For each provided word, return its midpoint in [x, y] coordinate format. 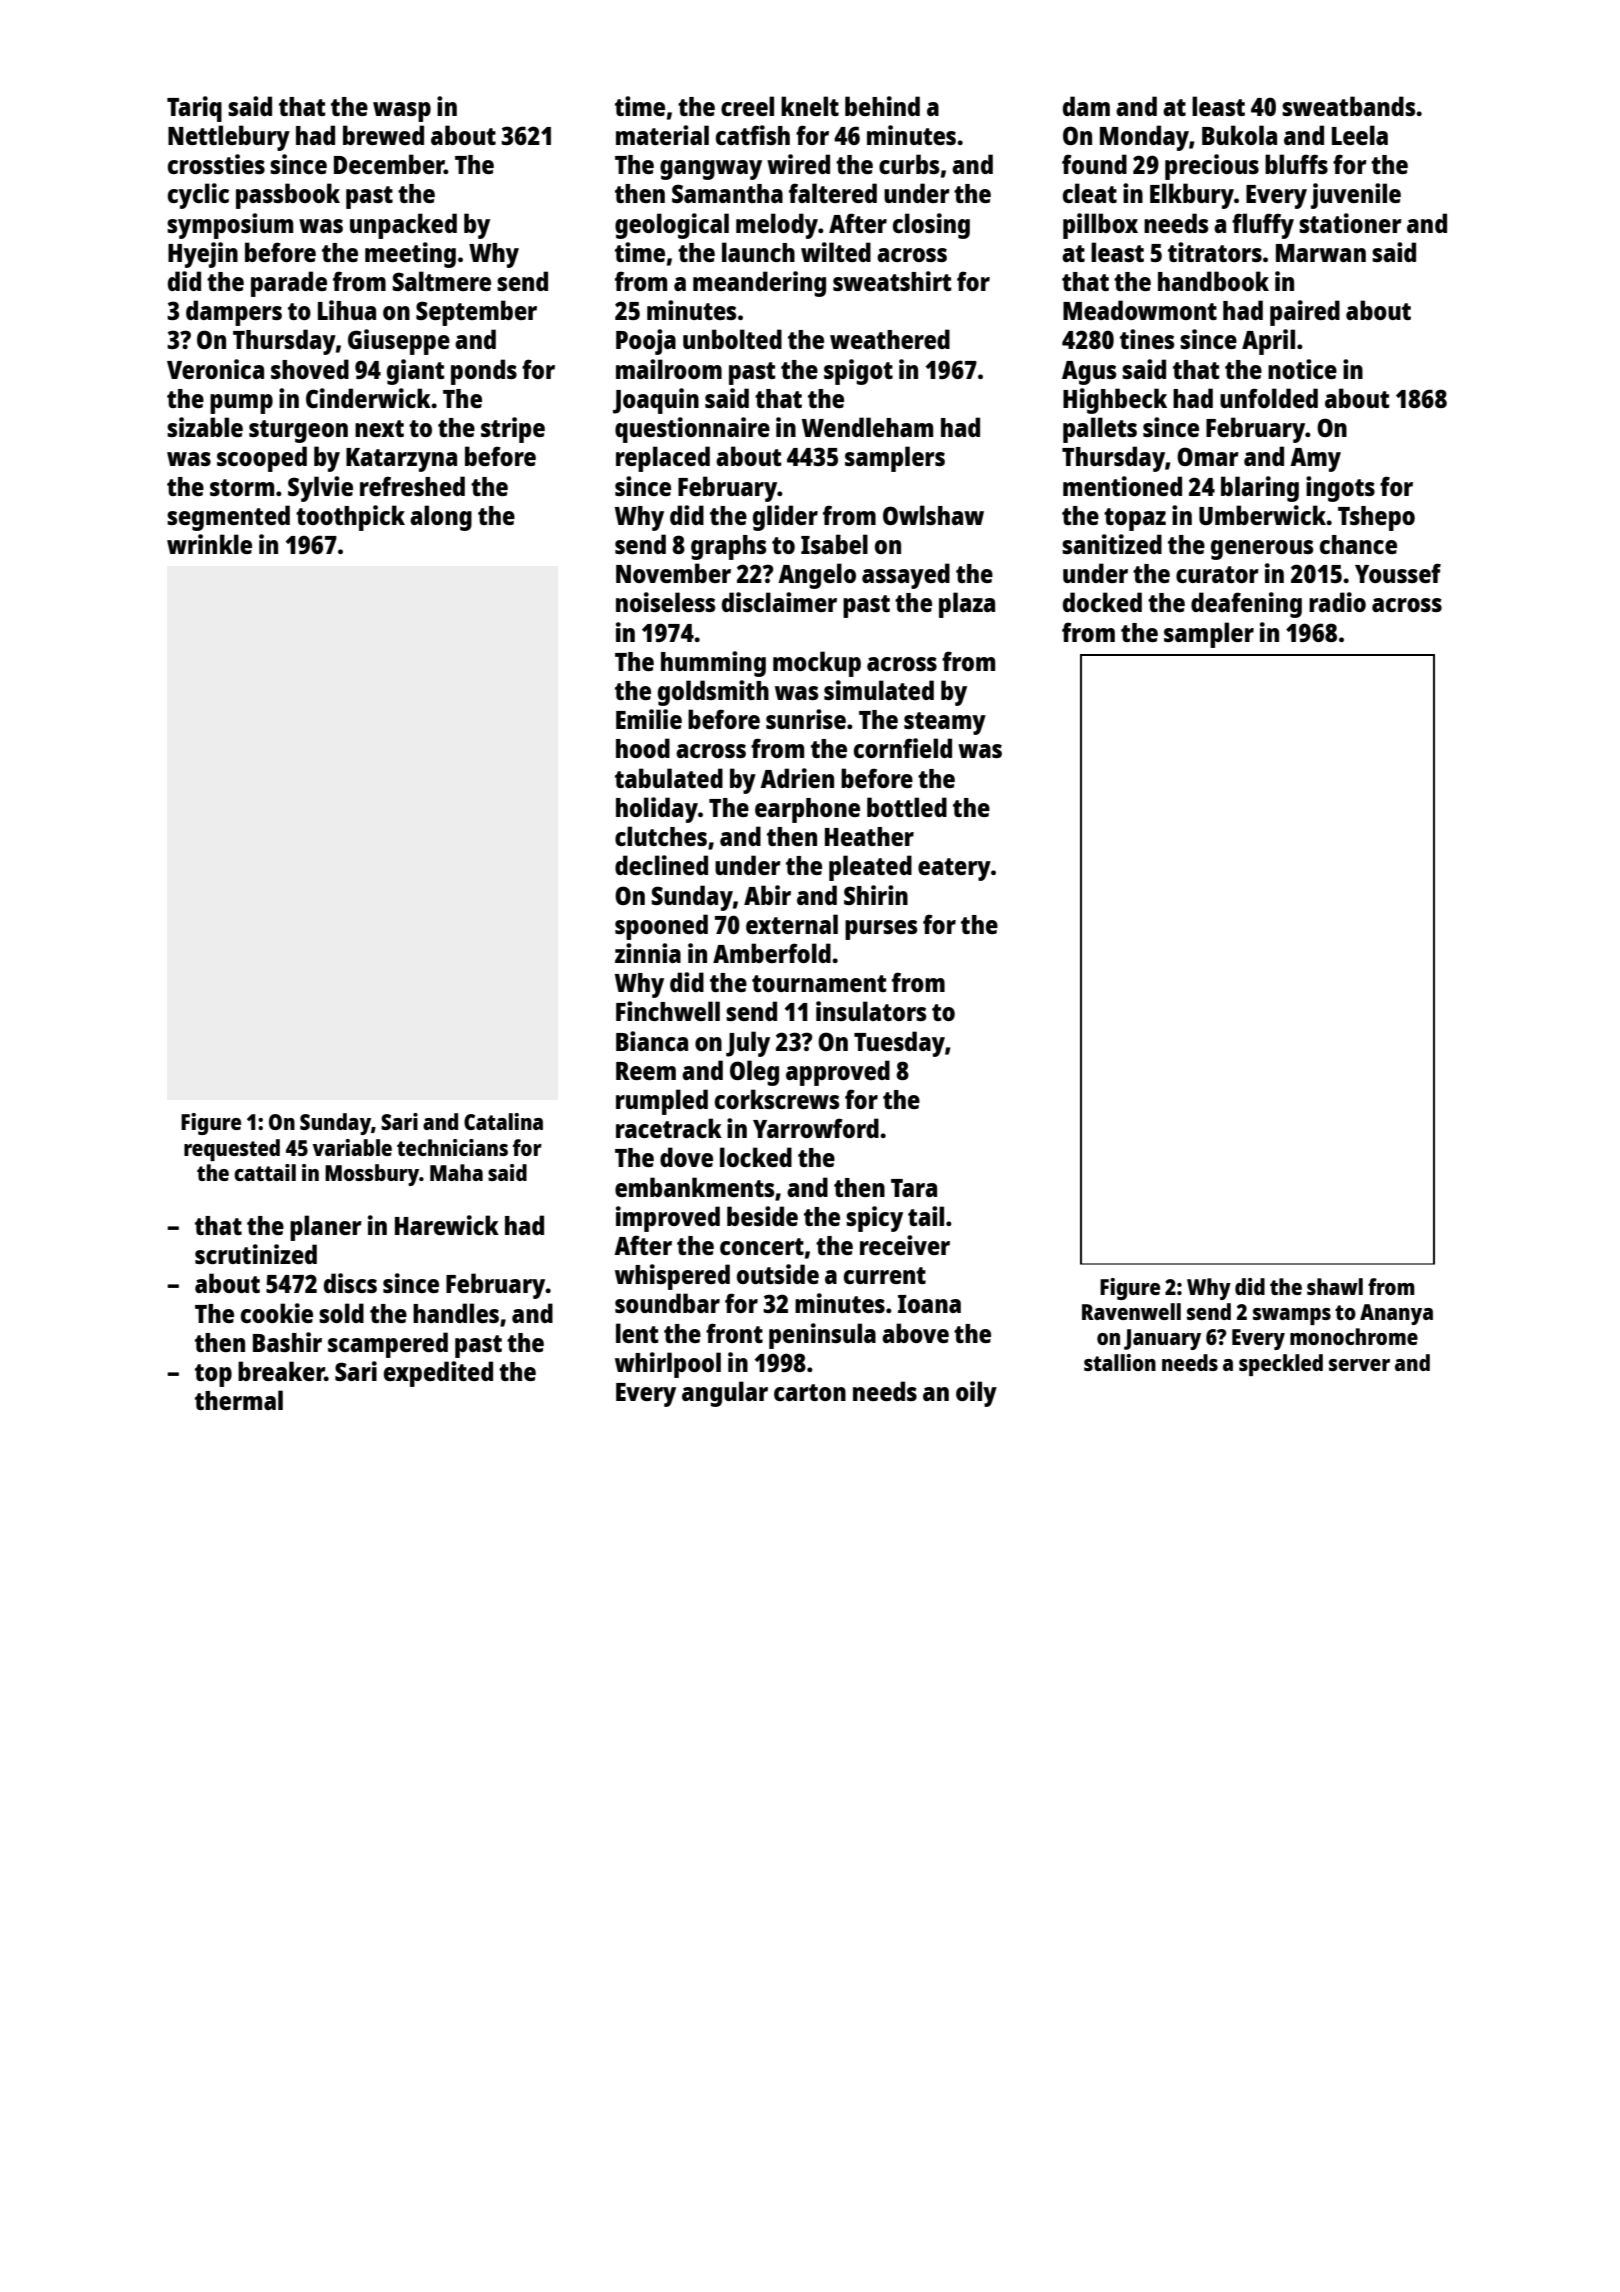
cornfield [903, 748]
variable [352, 1147]
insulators [871, 1011]
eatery [954, 869]
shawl [1335, 1286]
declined [661, 865]
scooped [262, 459]
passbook [288, 196]
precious [1212, 167]
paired [1305, 313]
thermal [239, 1400]
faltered [833, 193]
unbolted [732, 339]
